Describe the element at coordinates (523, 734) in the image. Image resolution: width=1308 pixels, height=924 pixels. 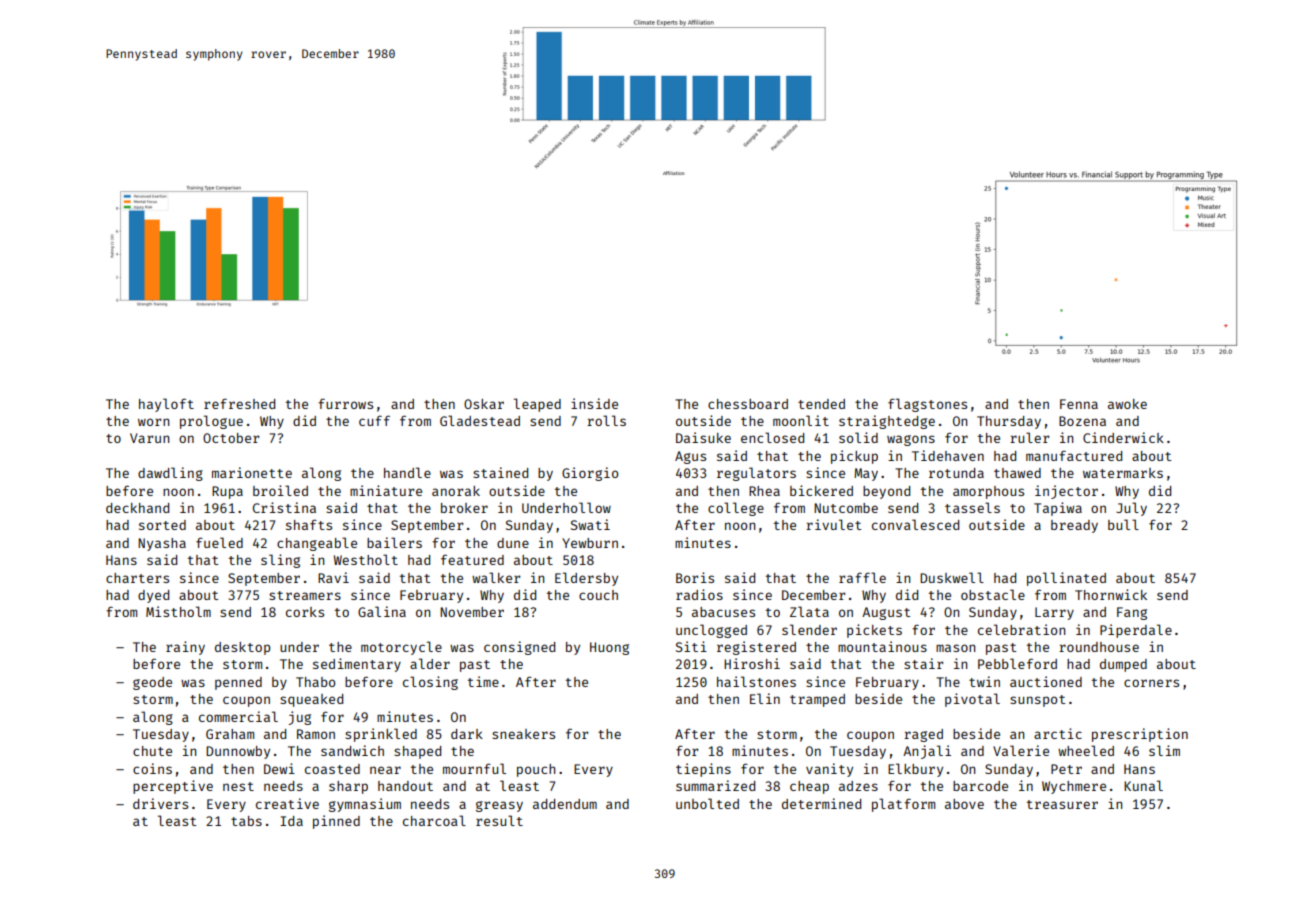
I see `sneakers` at that location.
